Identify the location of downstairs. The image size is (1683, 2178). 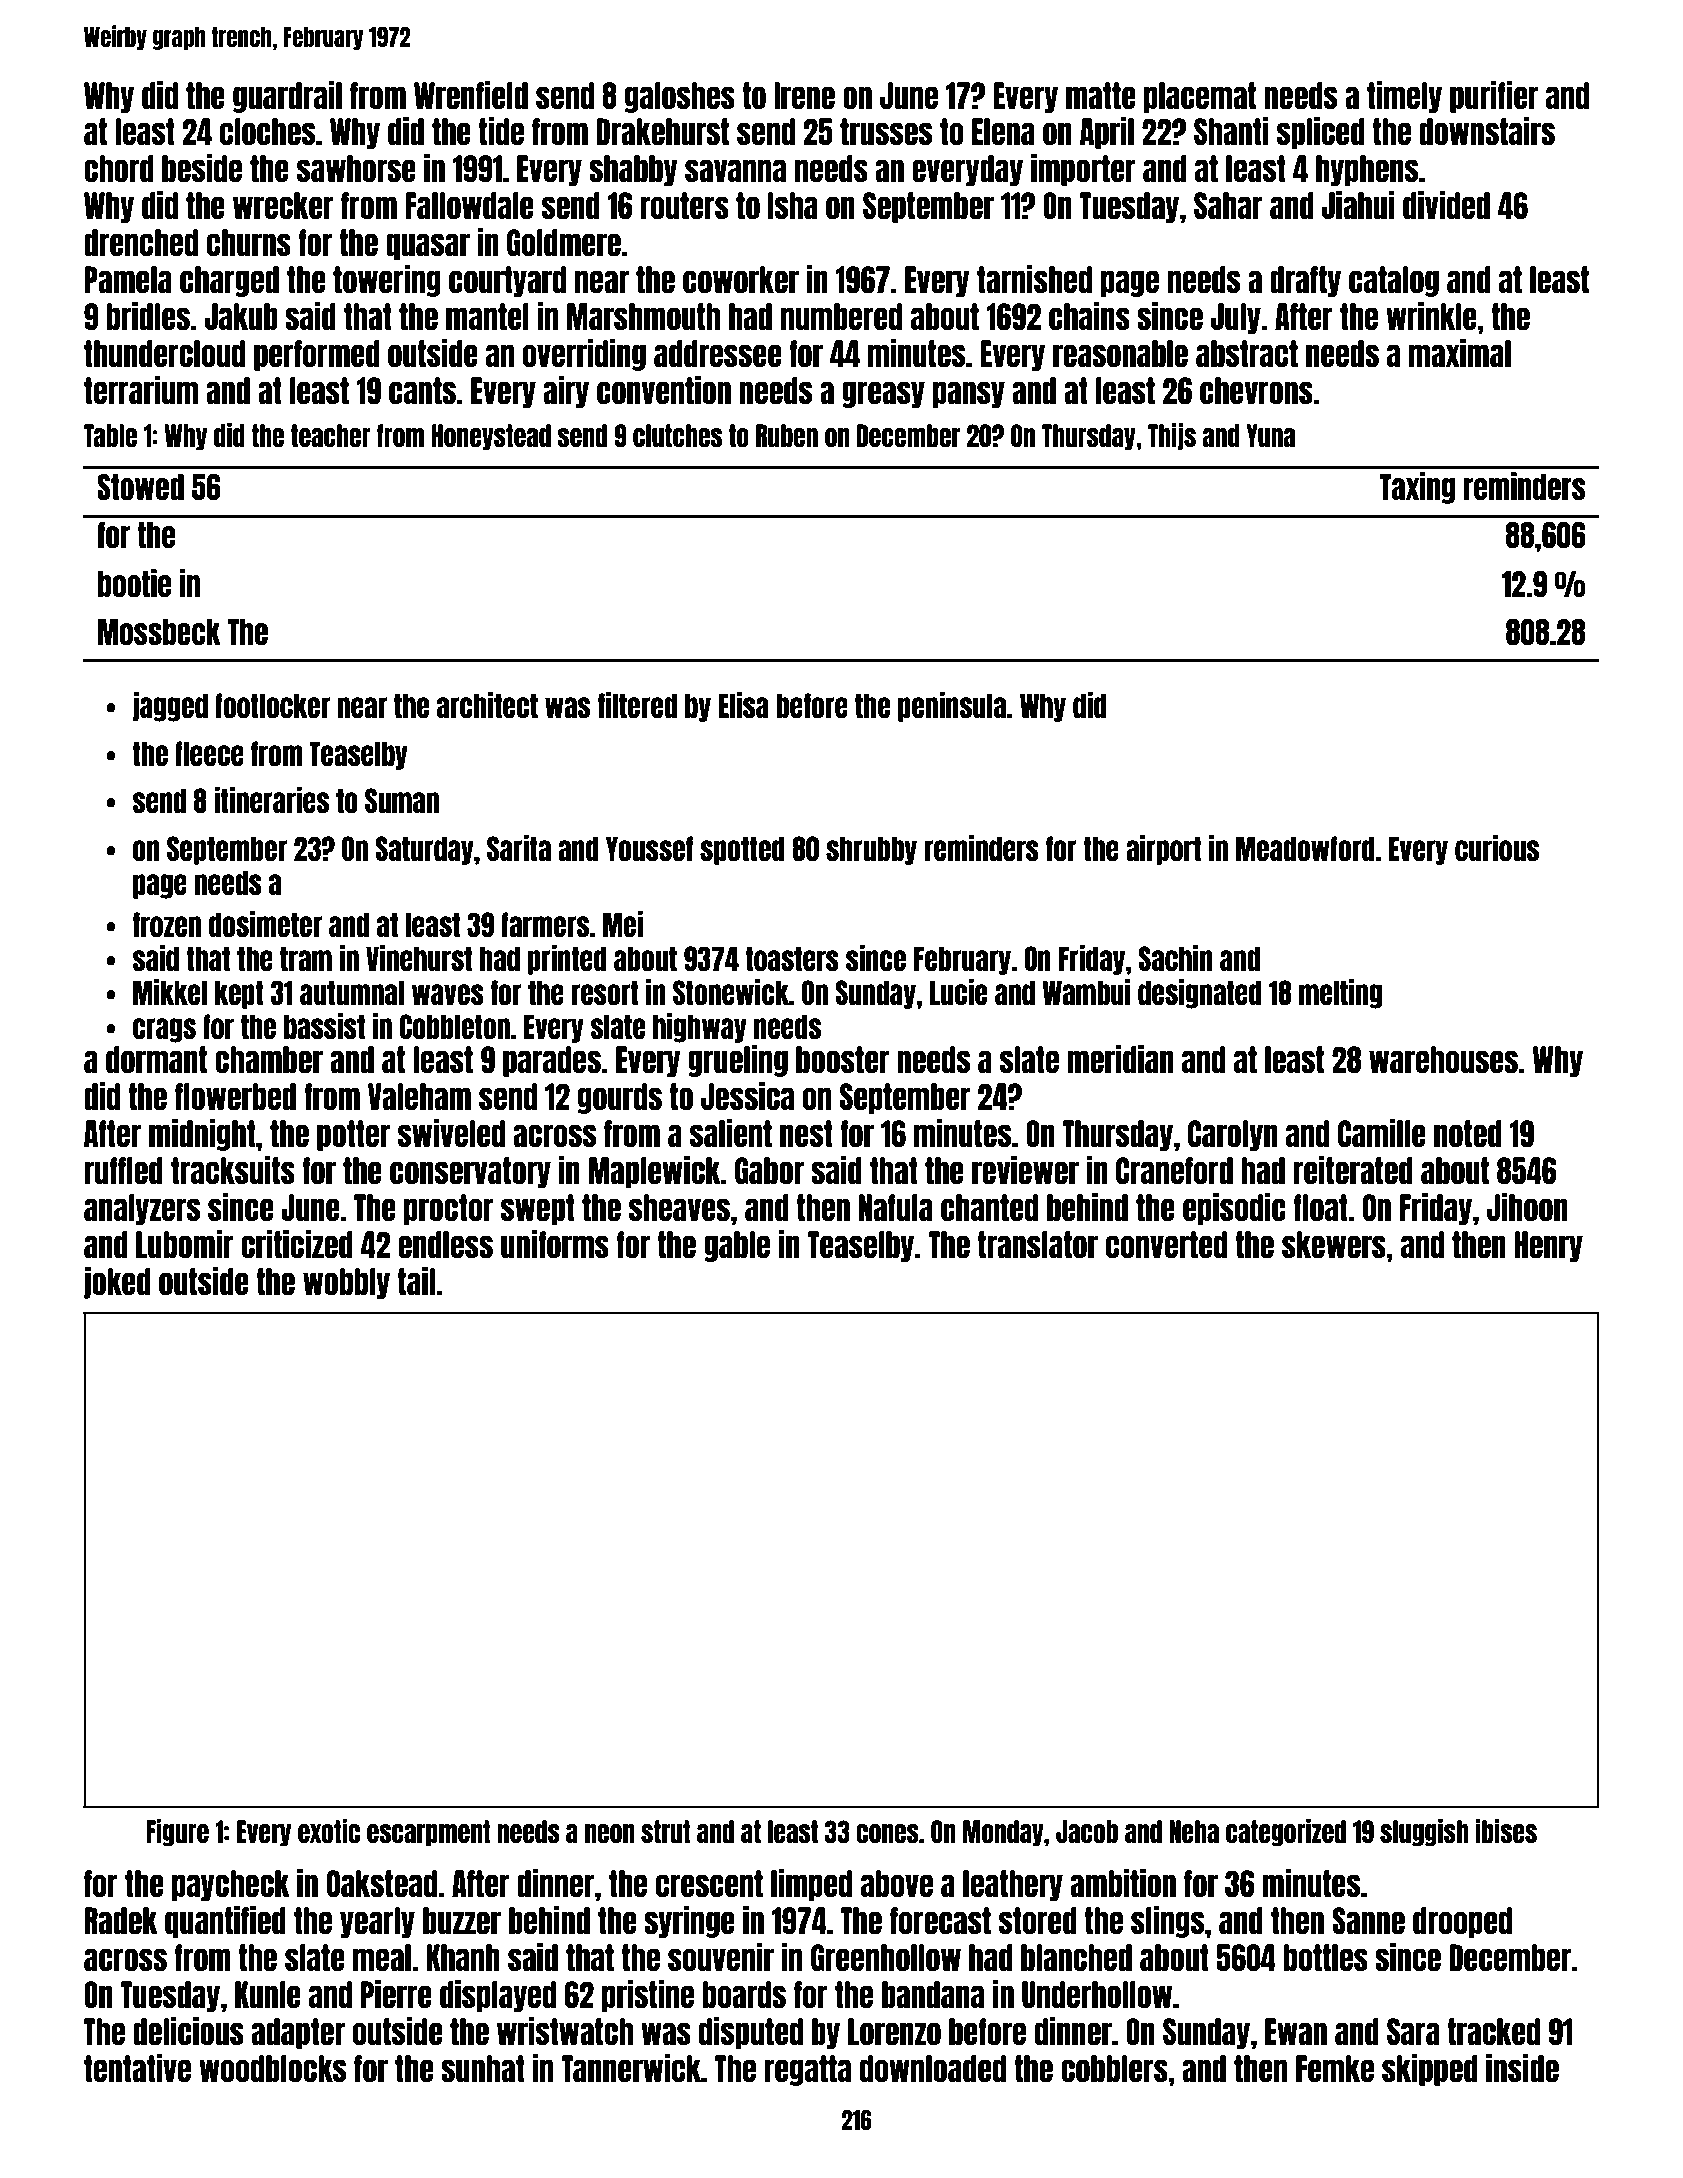
(1487, 131).
